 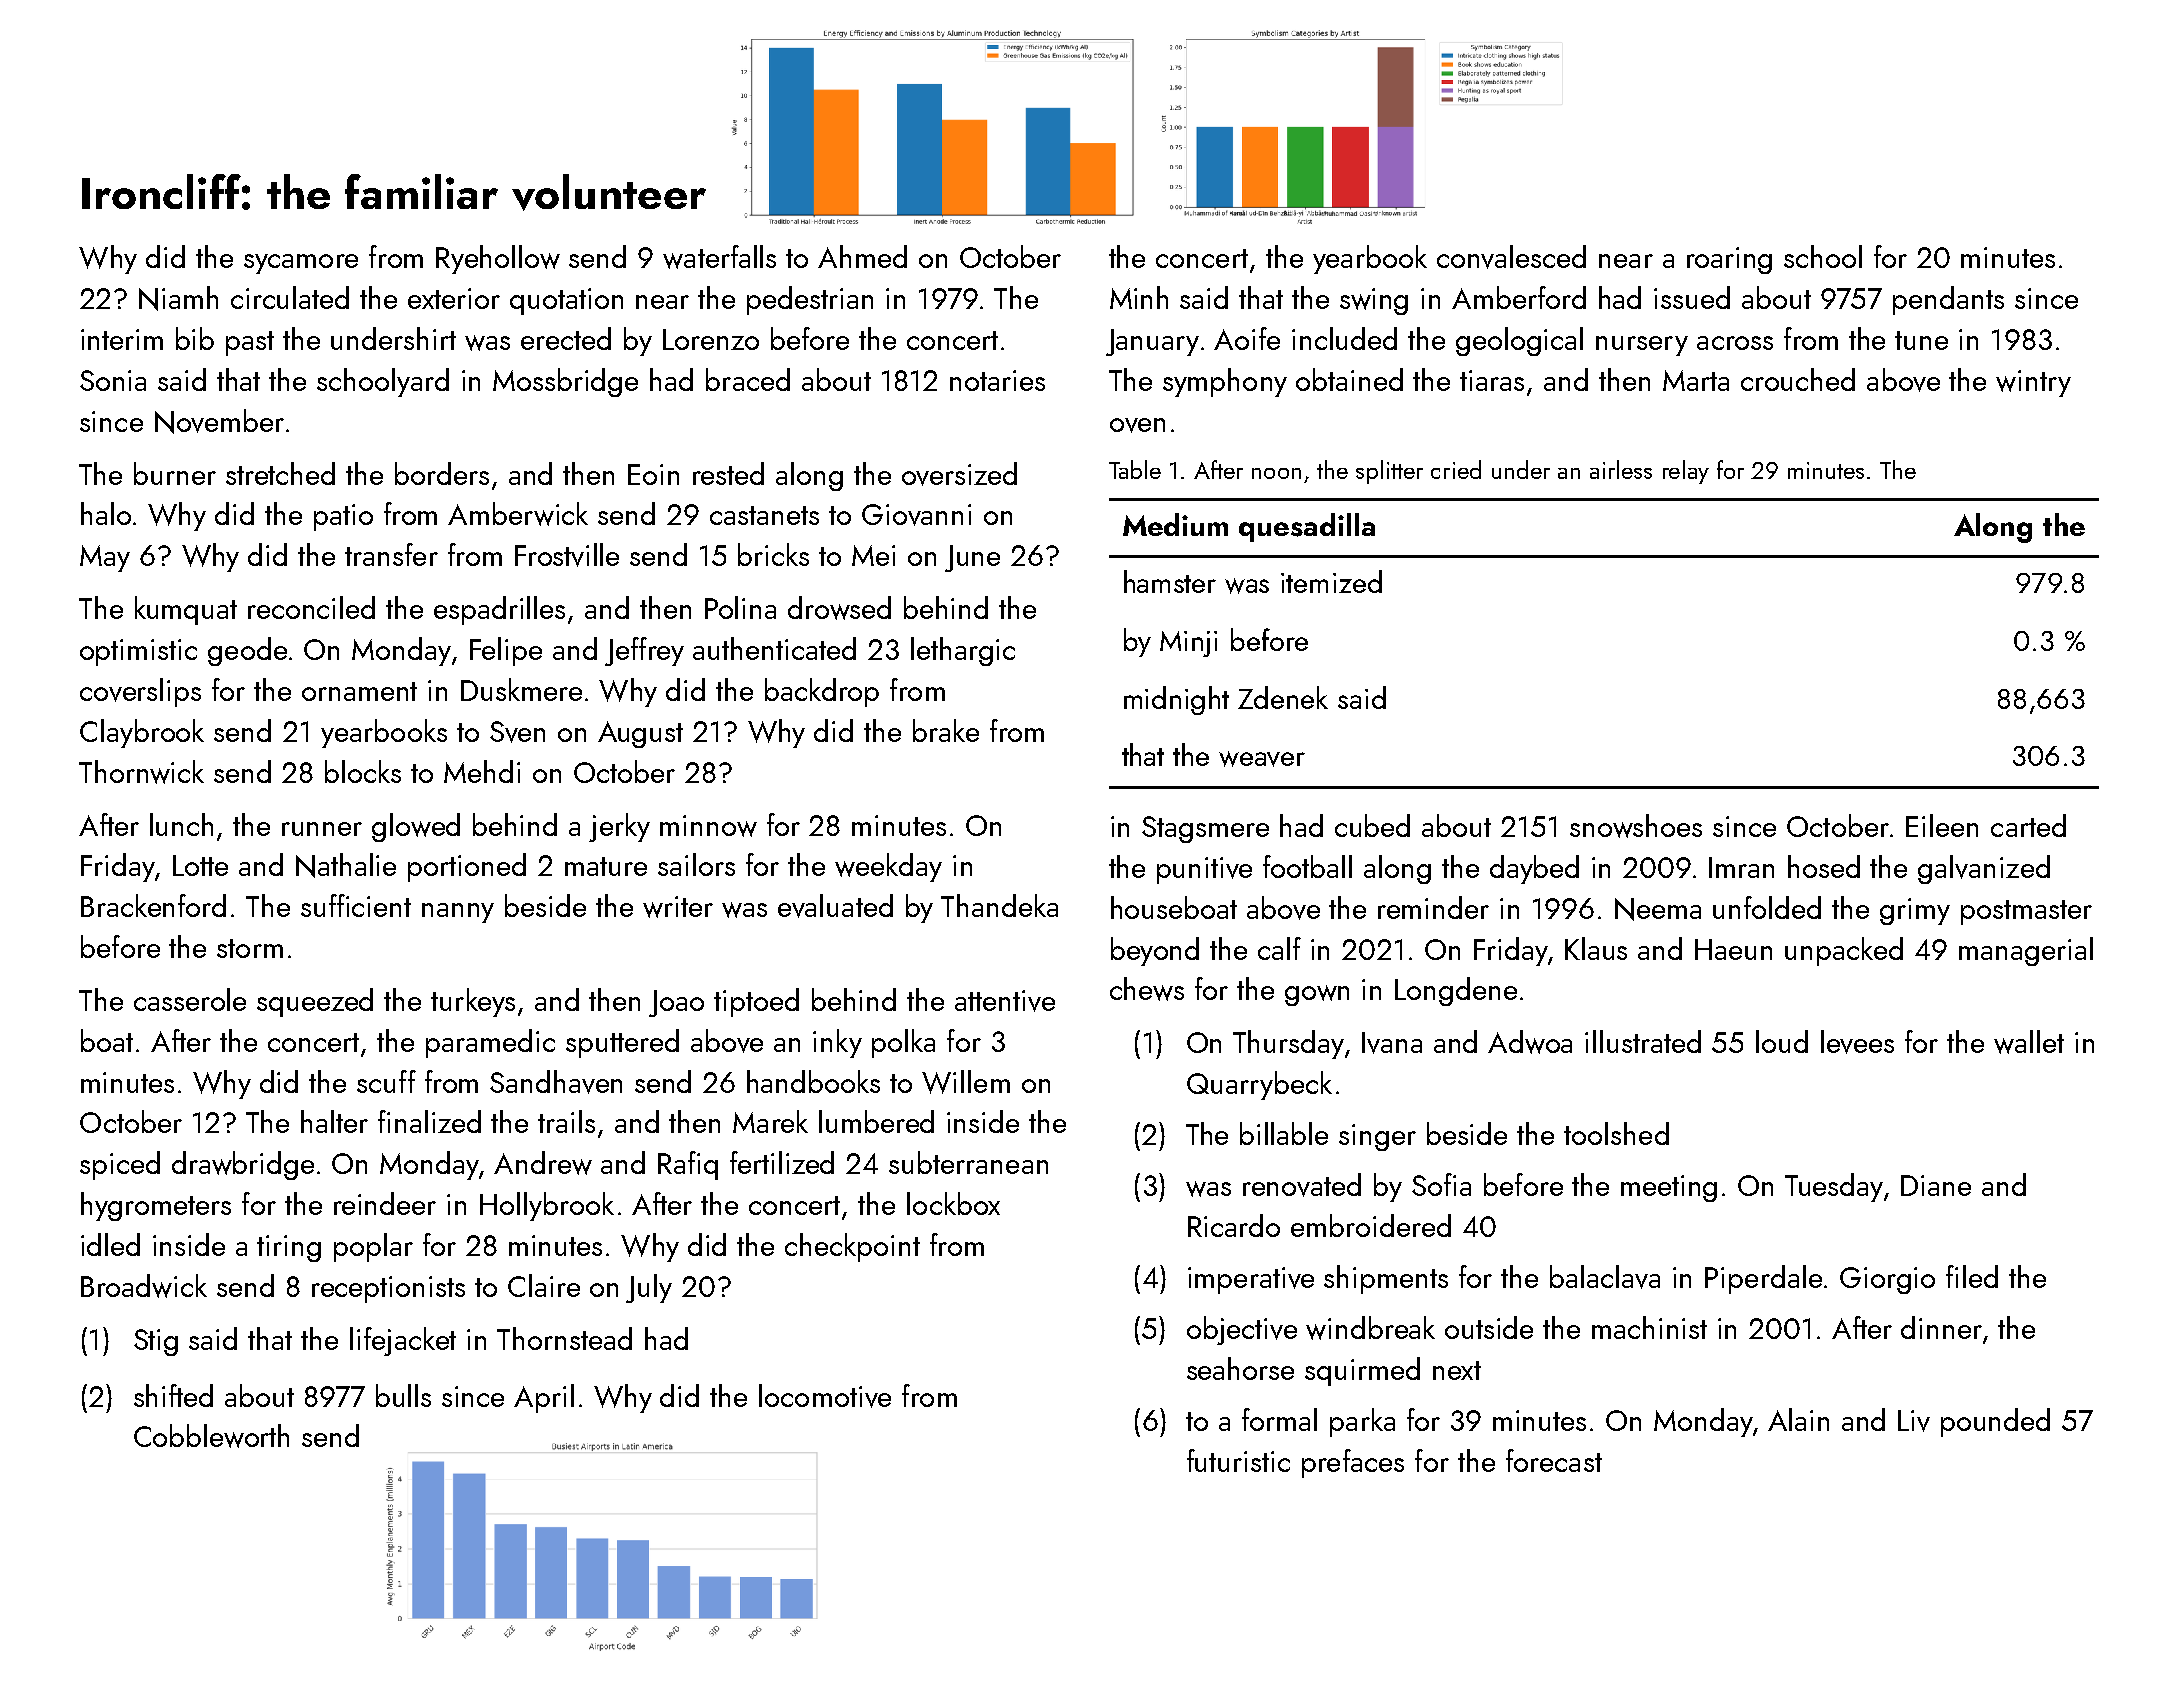 I want to click on dinner, so click(x=1941, y=1327).
